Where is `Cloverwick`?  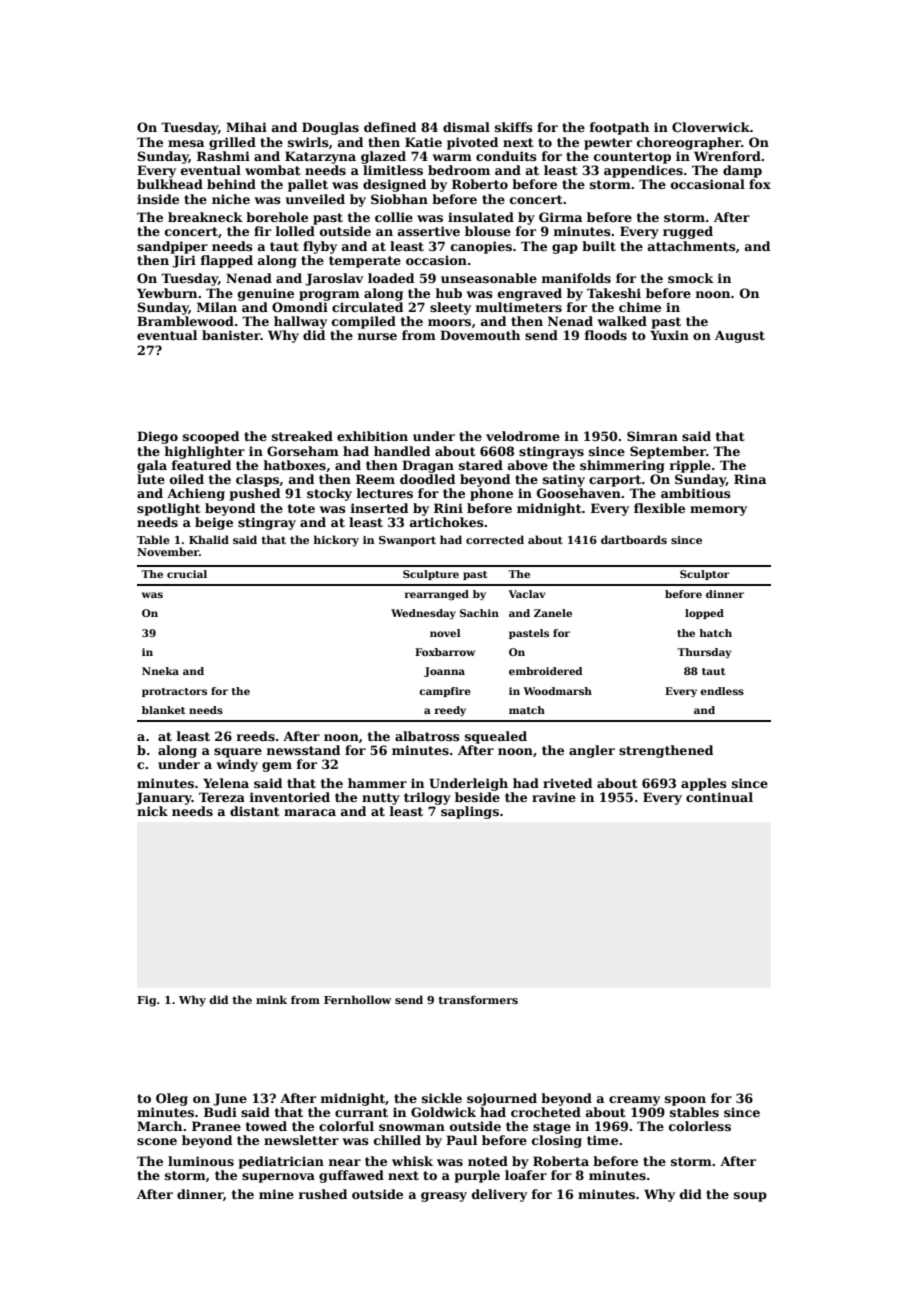 Cloverwick is located at coordinates (711, 127).
